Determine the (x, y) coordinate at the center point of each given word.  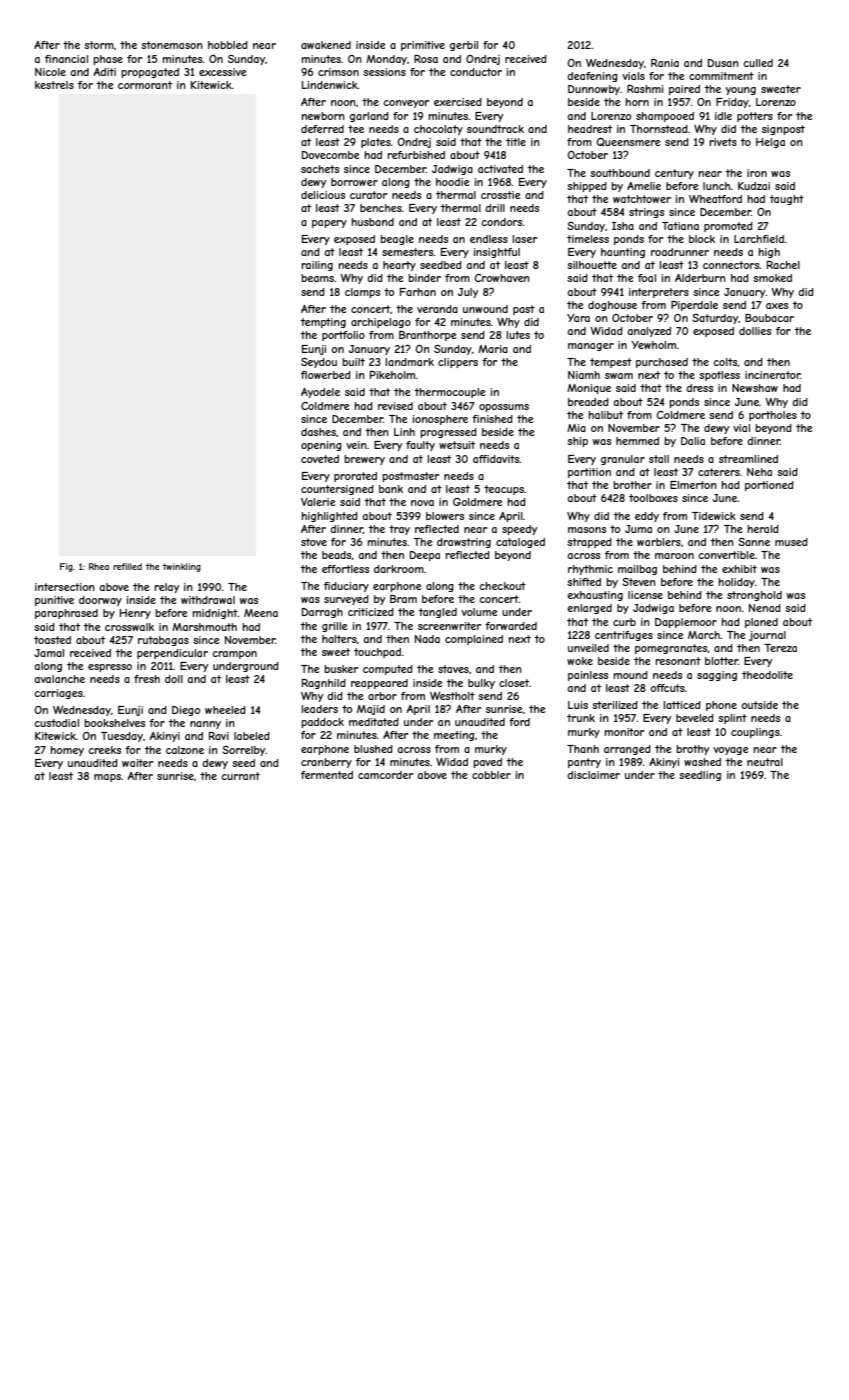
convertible (726, 555)
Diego (186, 711)
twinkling (182, 567)
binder (424, 278)
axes (777, 306)
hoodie (452, 182)
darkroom (399, 569)
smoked (772, 278)
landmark (409, 362)
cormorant (145, 85)
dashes (318, 432)
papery (329, 224)
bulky (481, 684)
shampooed (665, 117)
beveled (695, 718)
